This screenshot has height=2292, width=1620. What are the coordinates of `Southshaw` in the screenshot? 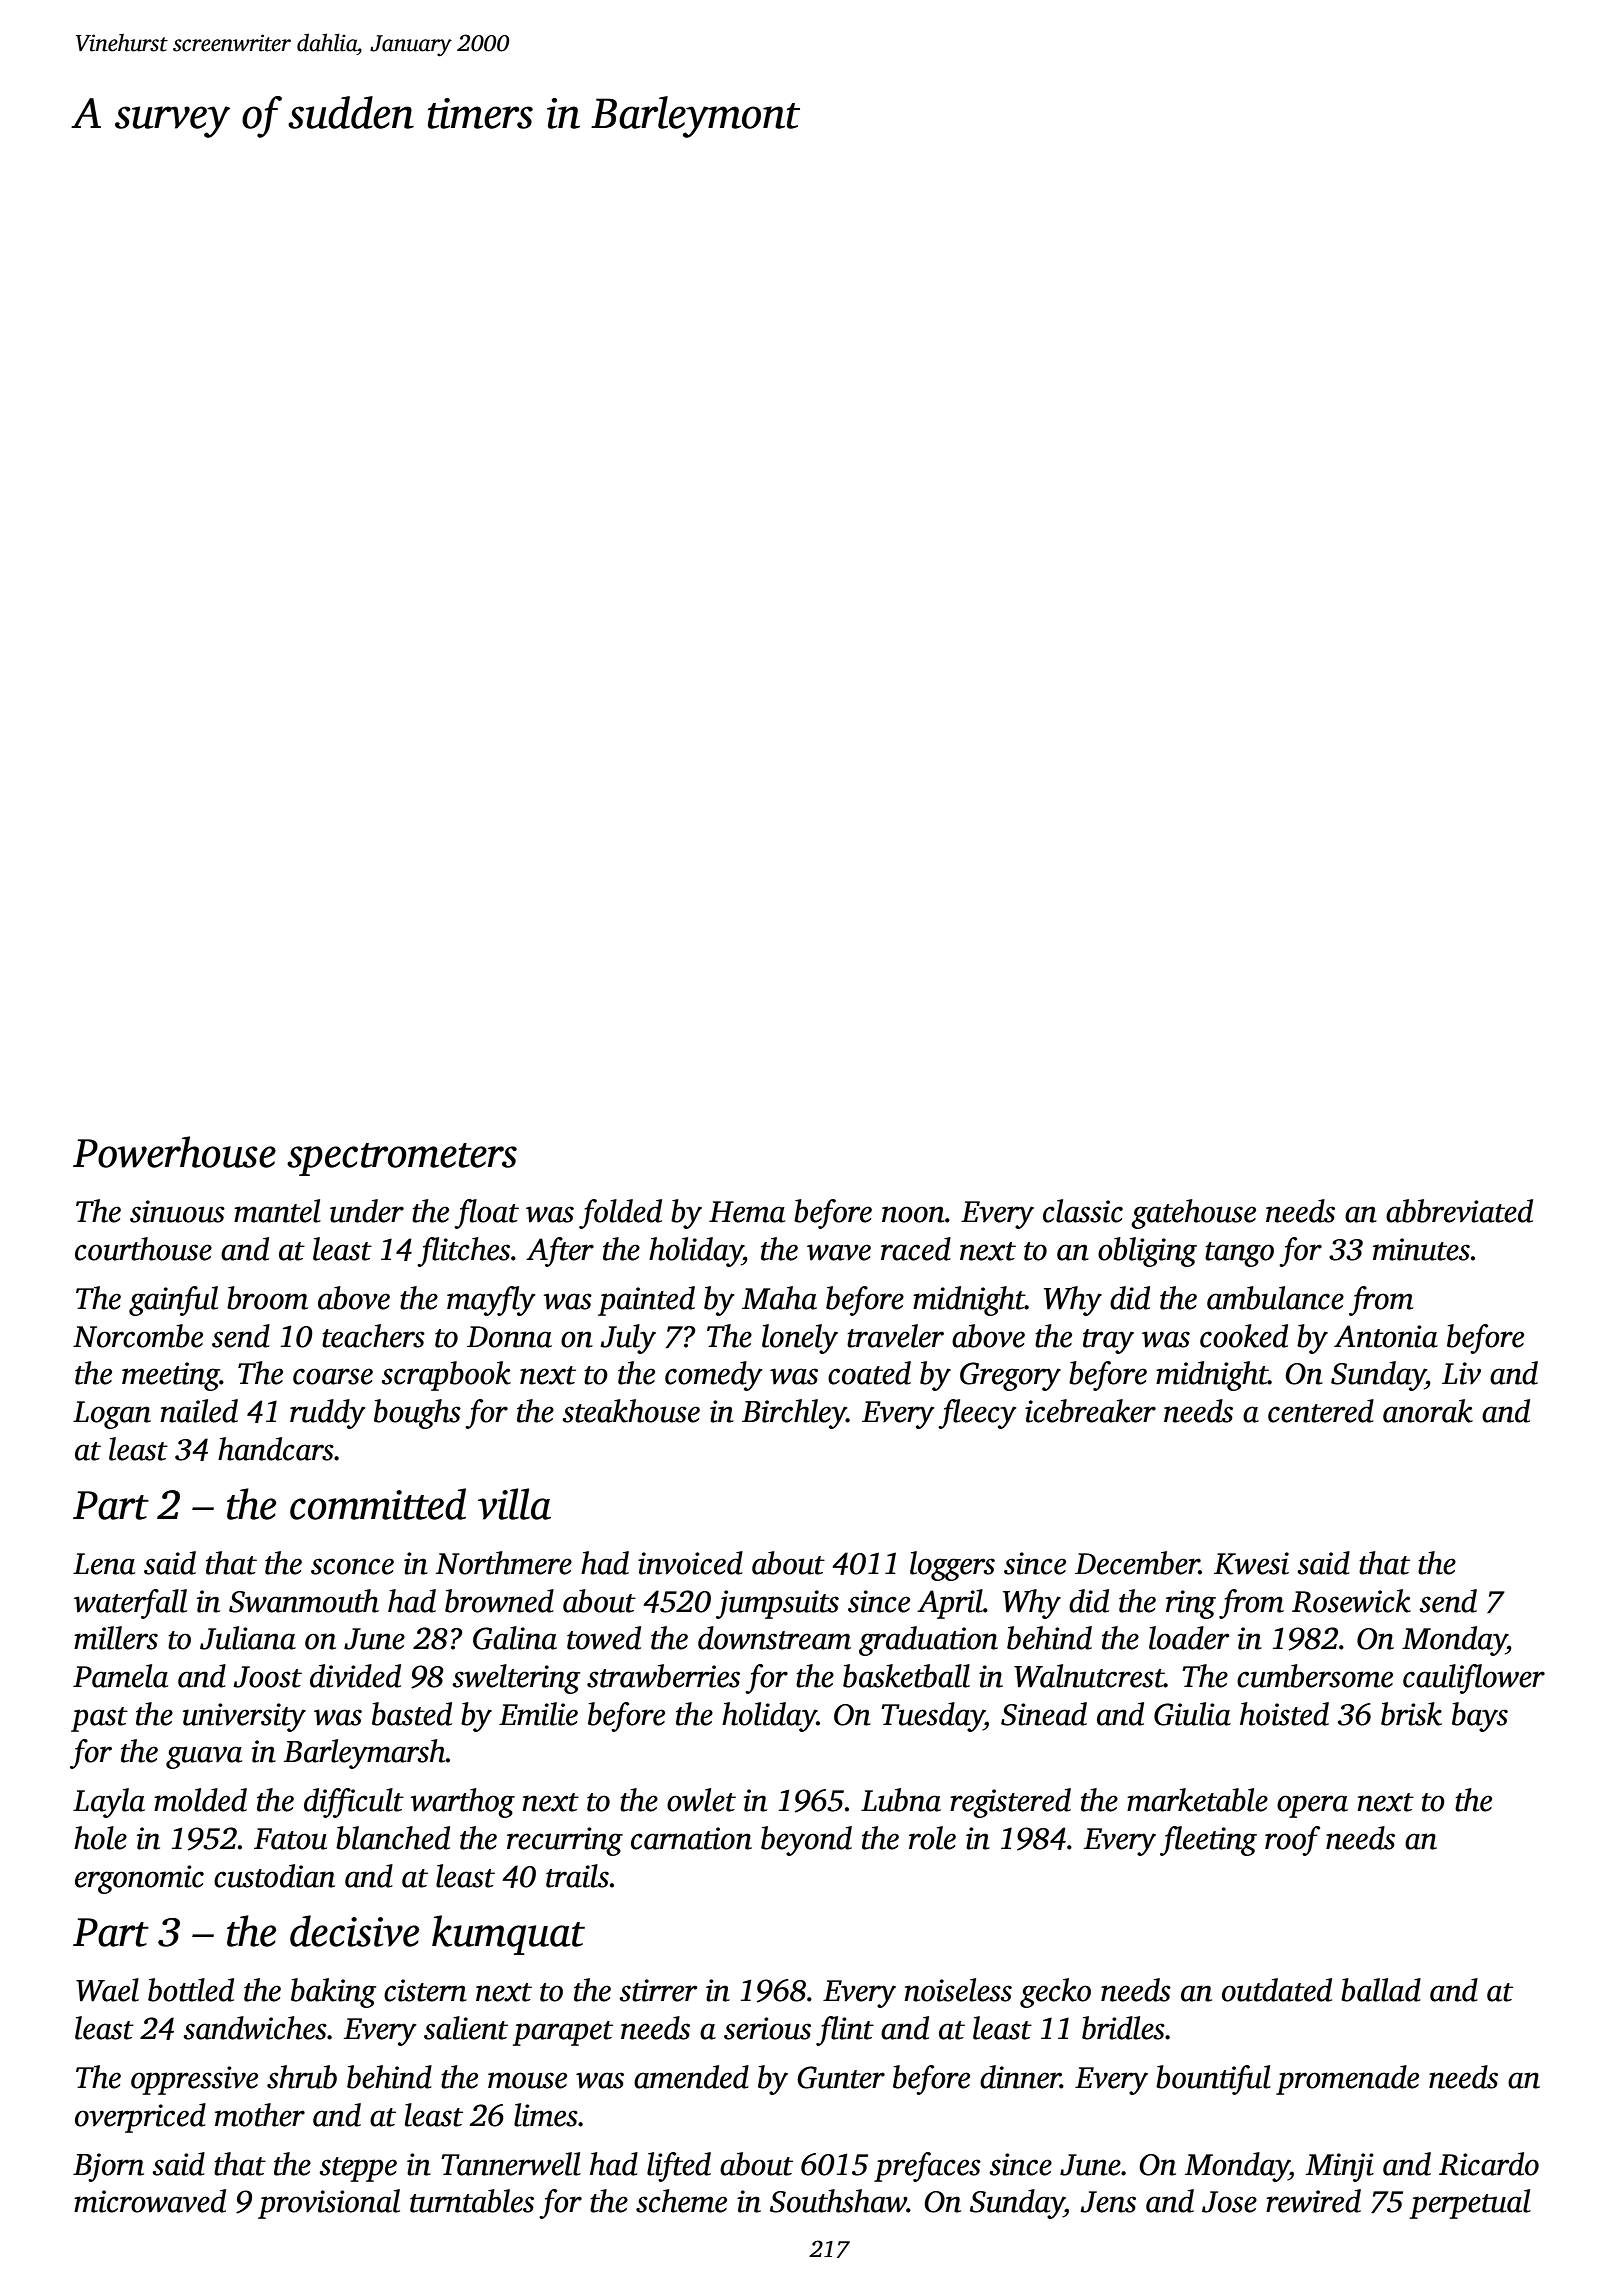 It's located at (838, 2201).
